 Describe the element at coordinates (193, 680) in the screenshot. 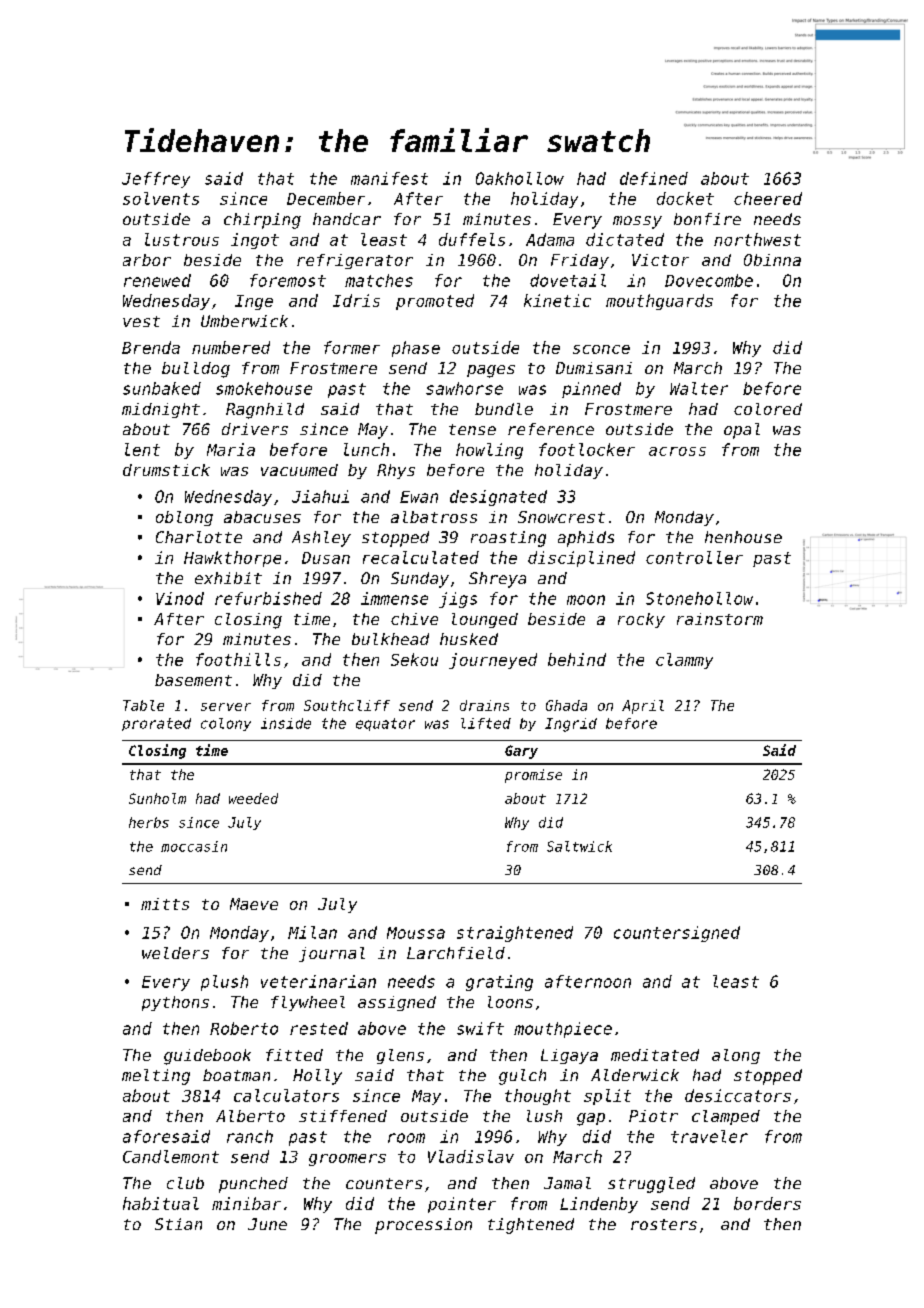

I see `basement` at that location.
